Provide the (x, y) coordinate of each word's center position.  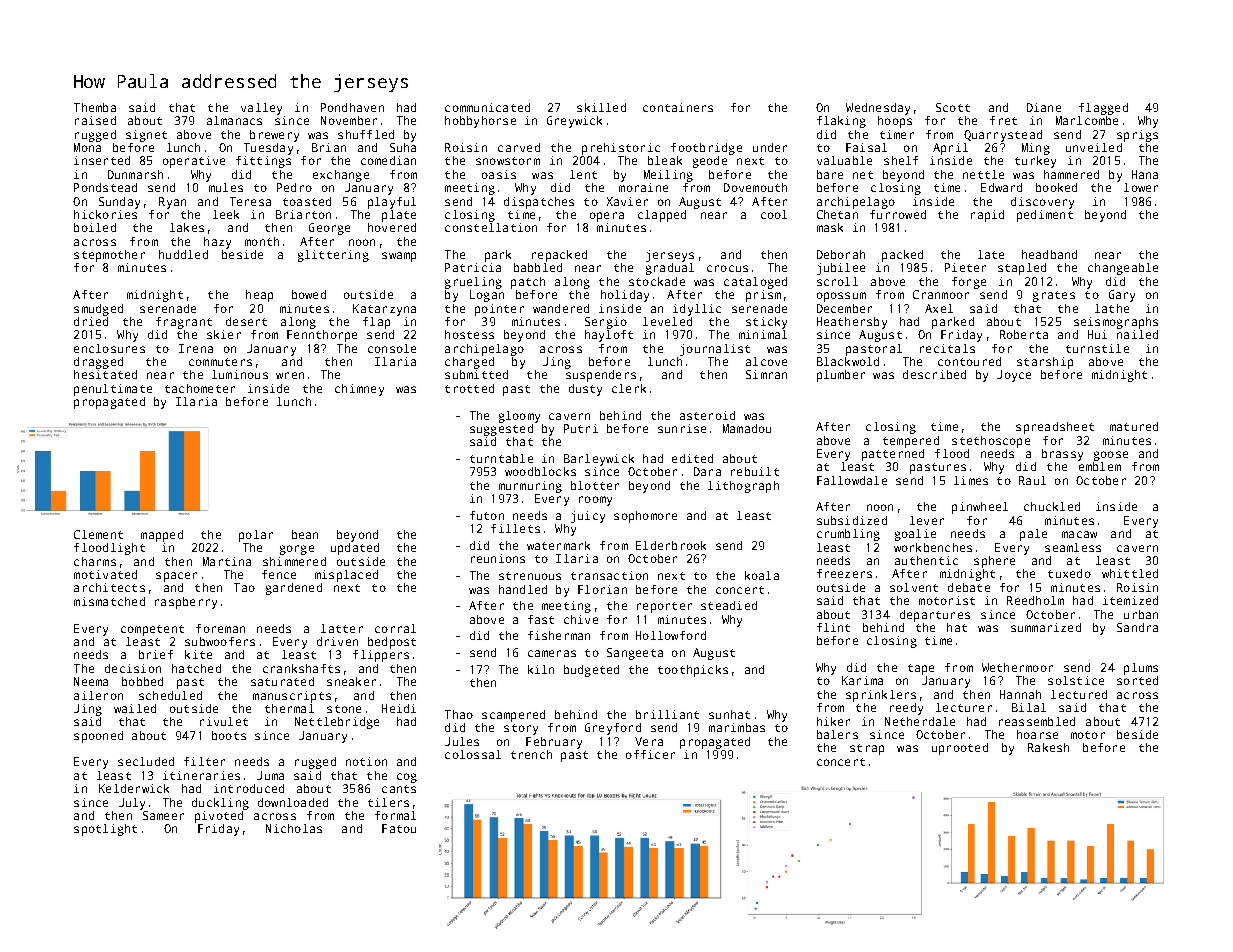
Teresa (250, 201)
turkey (1035, 162)
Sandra (1137, 627)
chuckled (1052, 506)
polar (256, 536)
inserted (102, 160)
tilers (388, 802)
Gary (1122, 296)
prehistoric (621, 149)
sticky (766, 323)
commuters (220, 362)
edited (692, 458)
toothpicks (693, 671)
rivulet (224, 721)
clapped (662, 216)
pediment (1045, 216)
